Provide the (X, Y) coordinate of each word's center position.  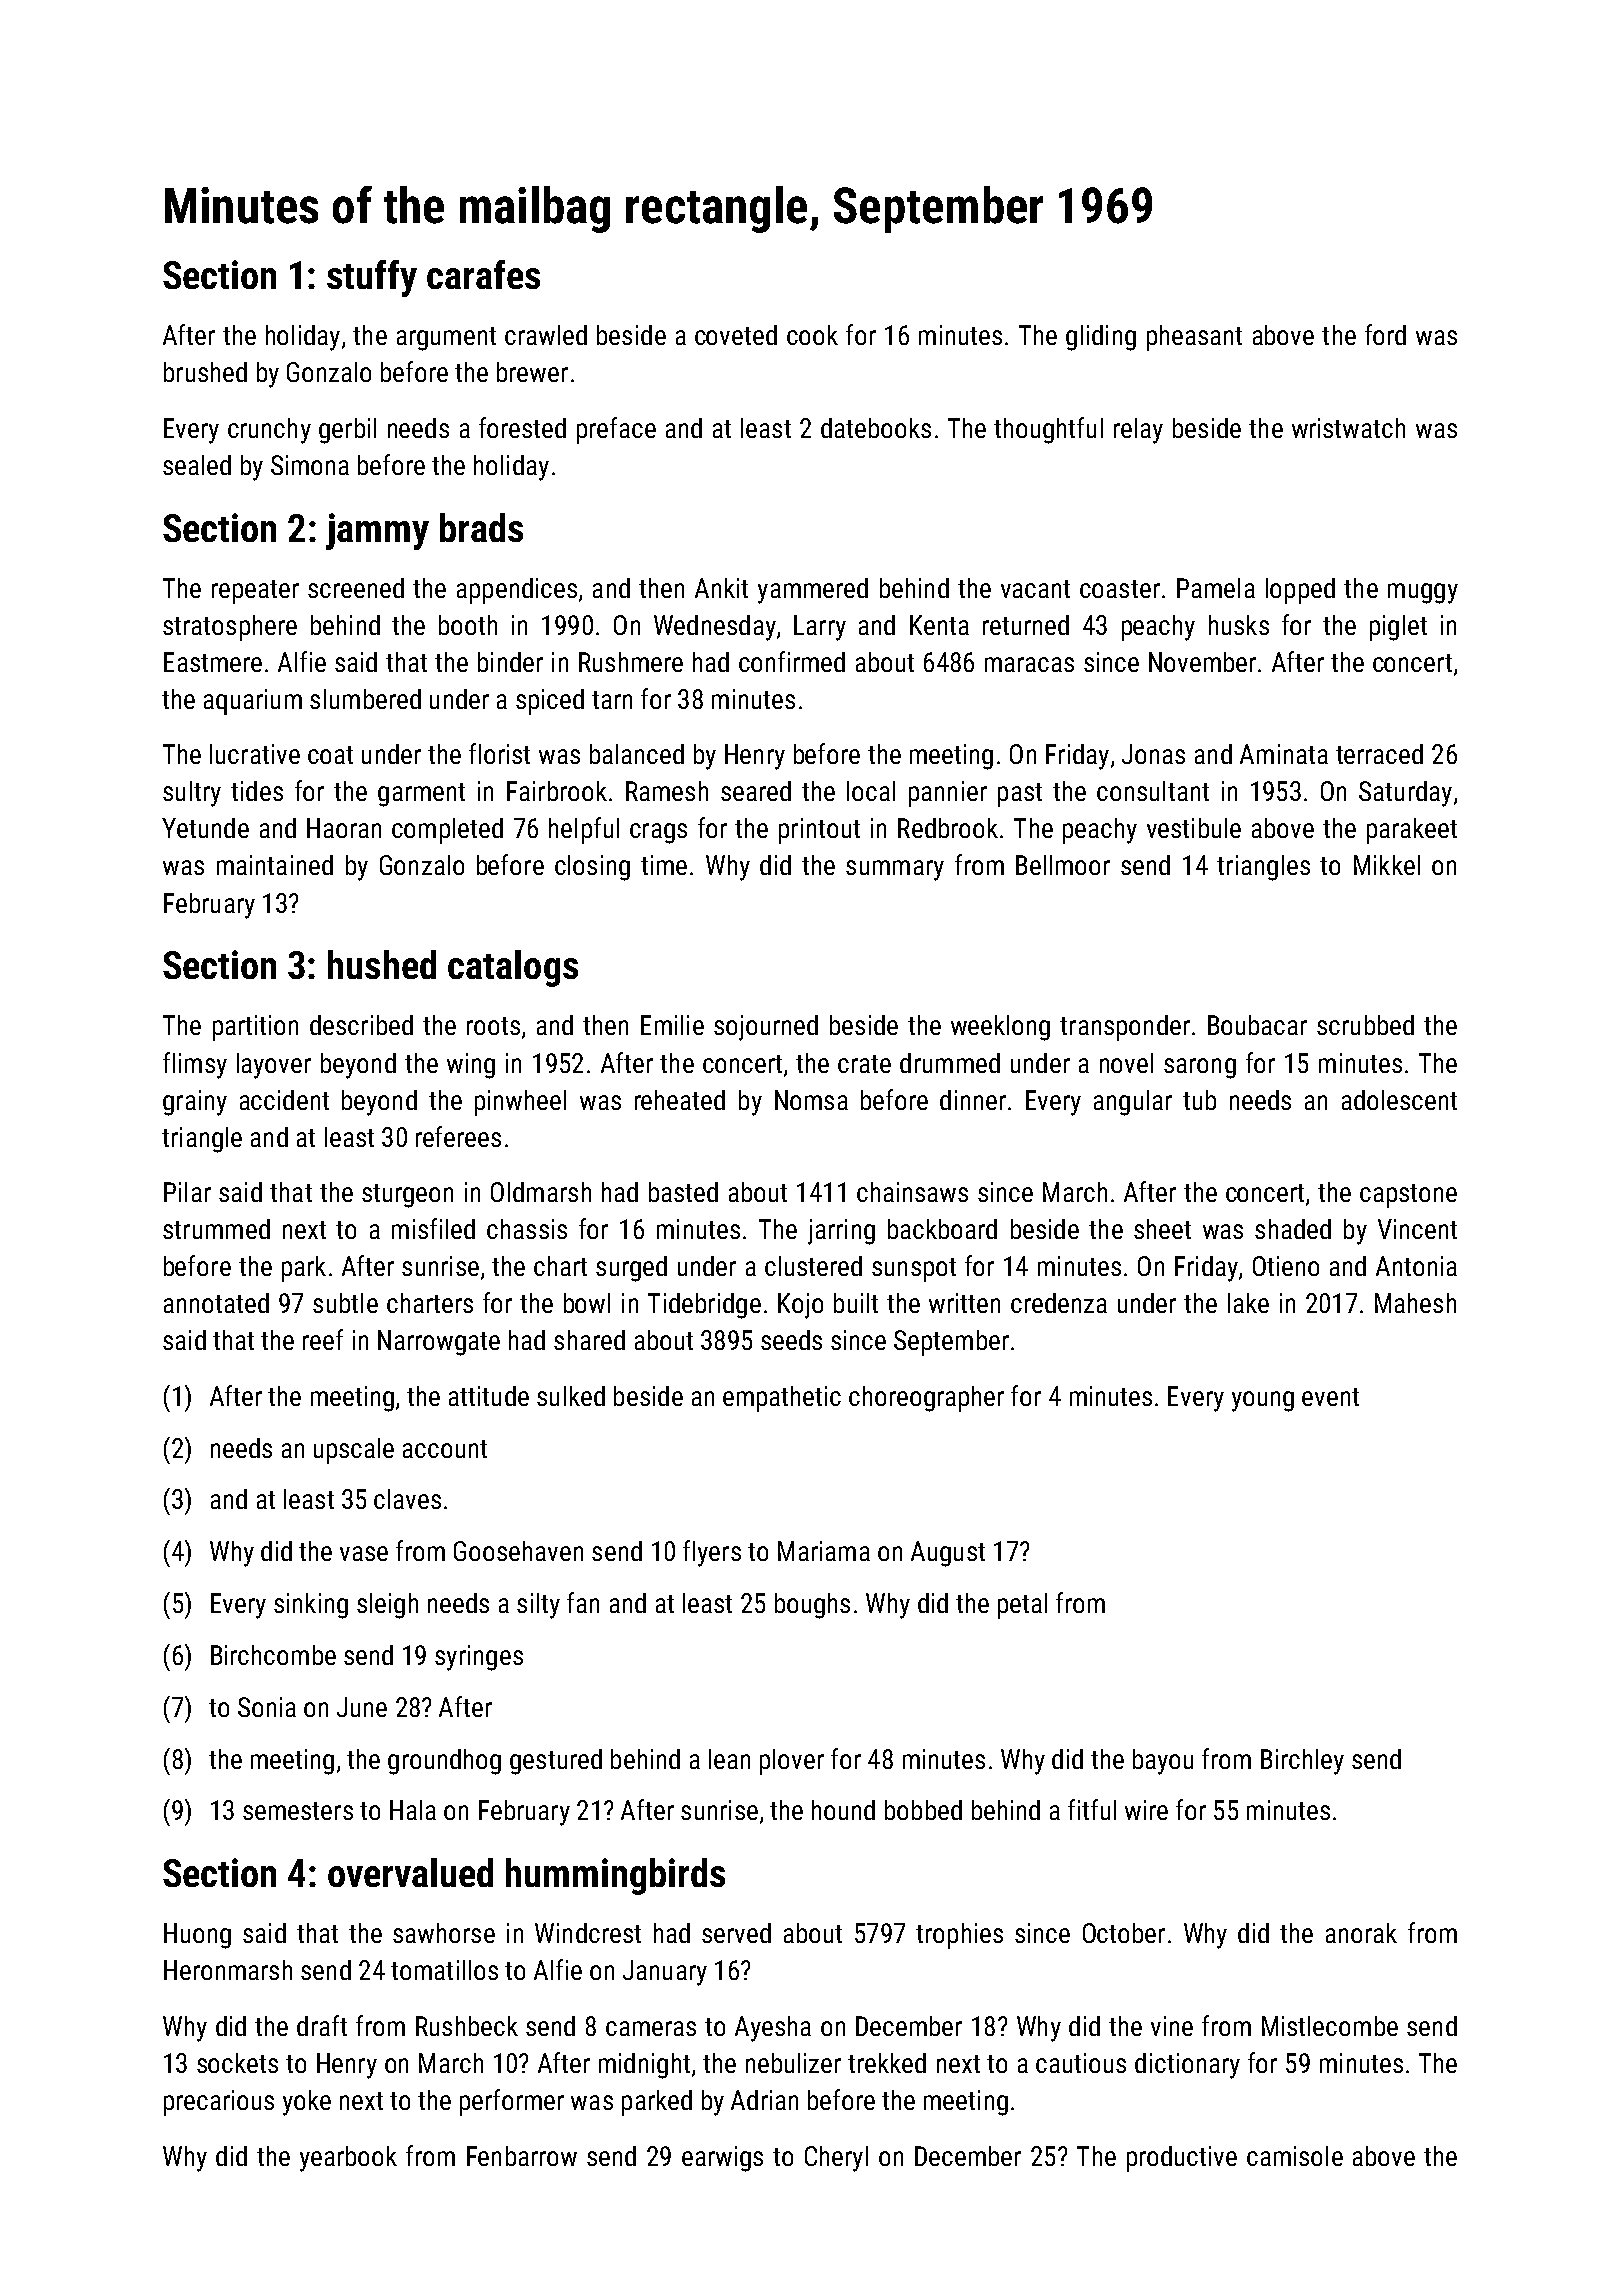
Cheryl (836, 2159)
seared (756, 791)
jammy (377, 531)
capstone (1408, 1196)
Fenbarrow (522, 2156)
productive (1182, 2159)
